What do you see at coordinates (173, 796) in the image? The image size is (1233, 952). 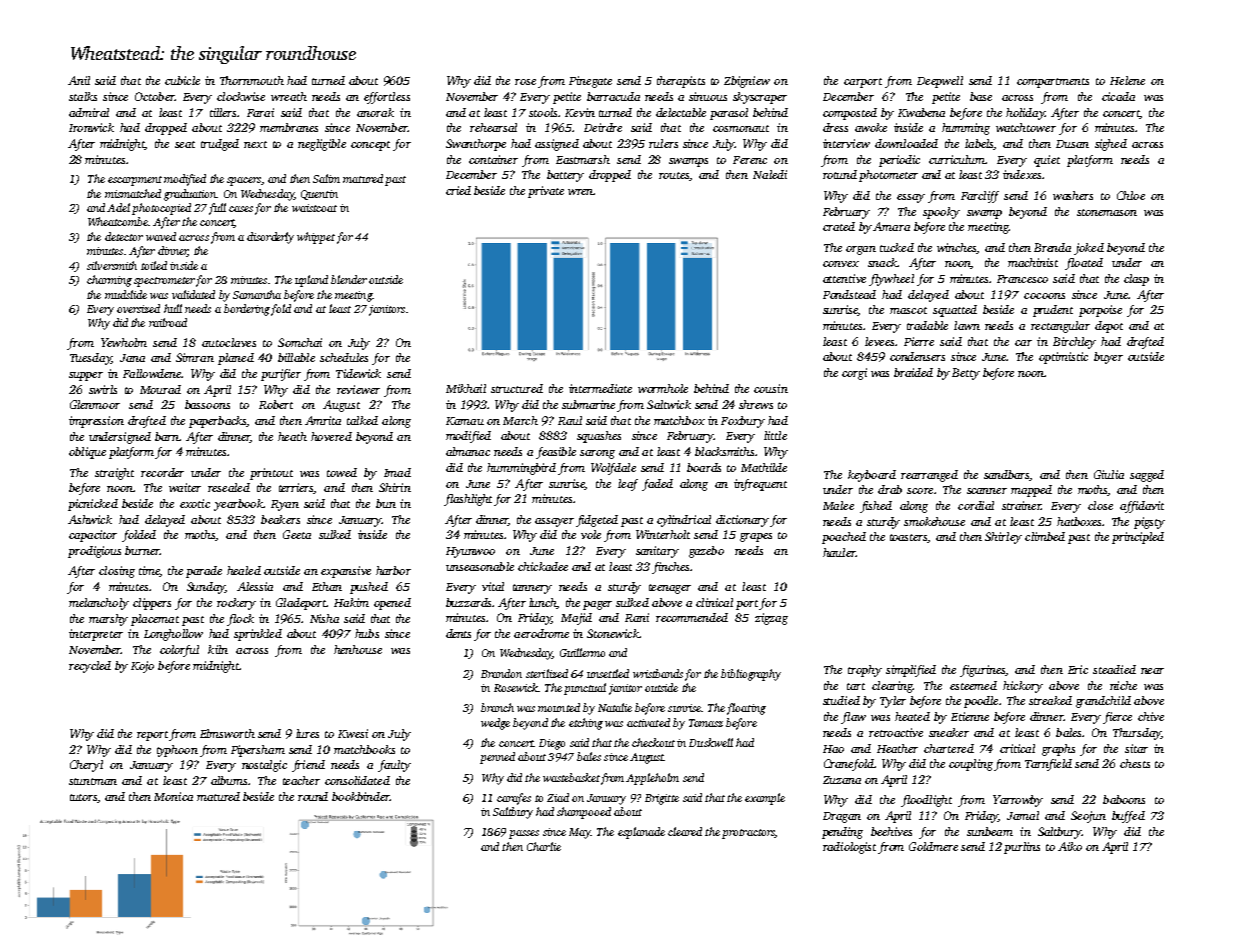 I see `Monica` at bounding box center [173, 796].
